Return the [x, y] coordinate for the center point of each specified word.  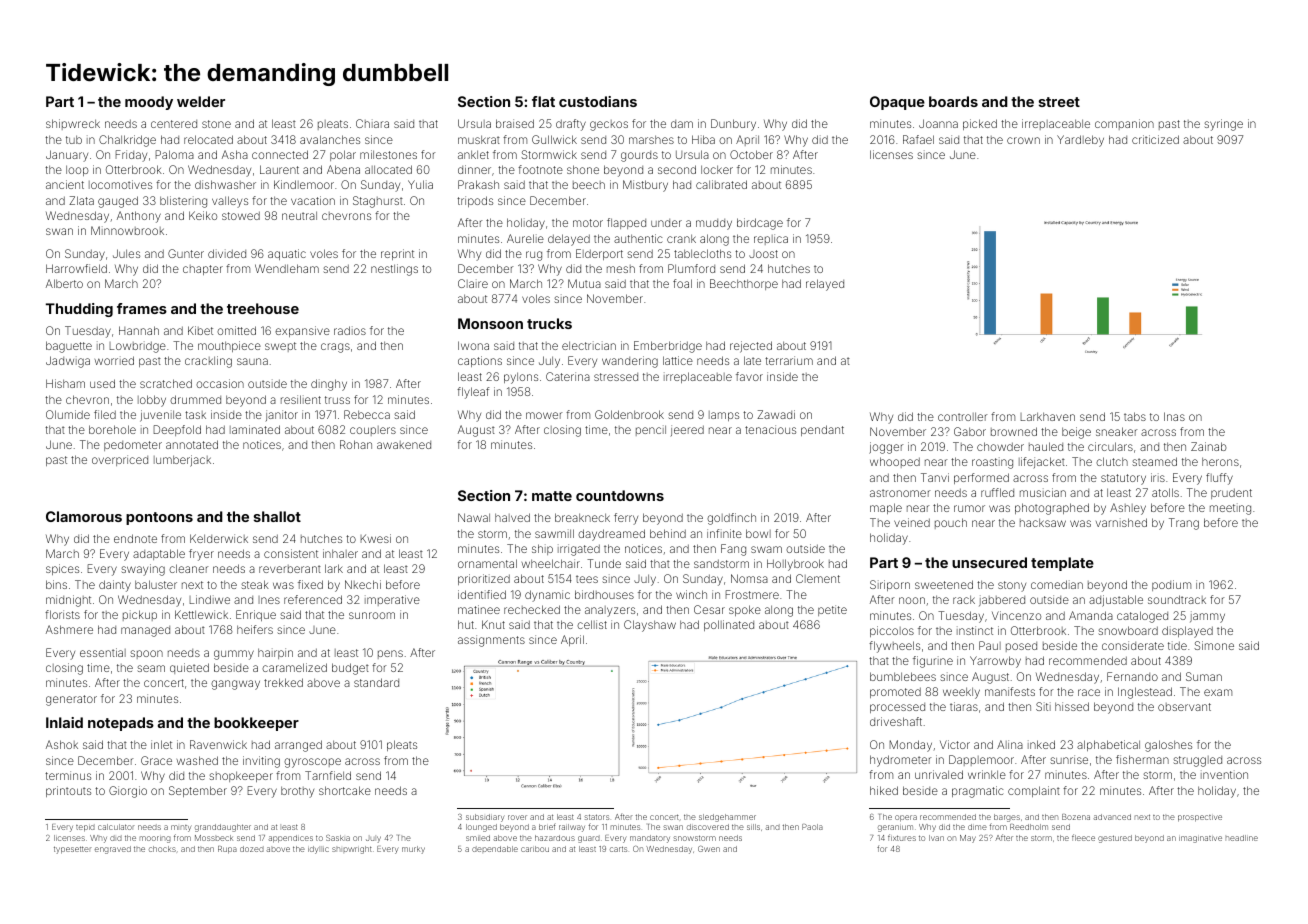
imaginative [1200, 839]
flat [543, 101]
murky [413, 850]
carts [618, 849]
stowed [241, 215]
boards [953, 101]
